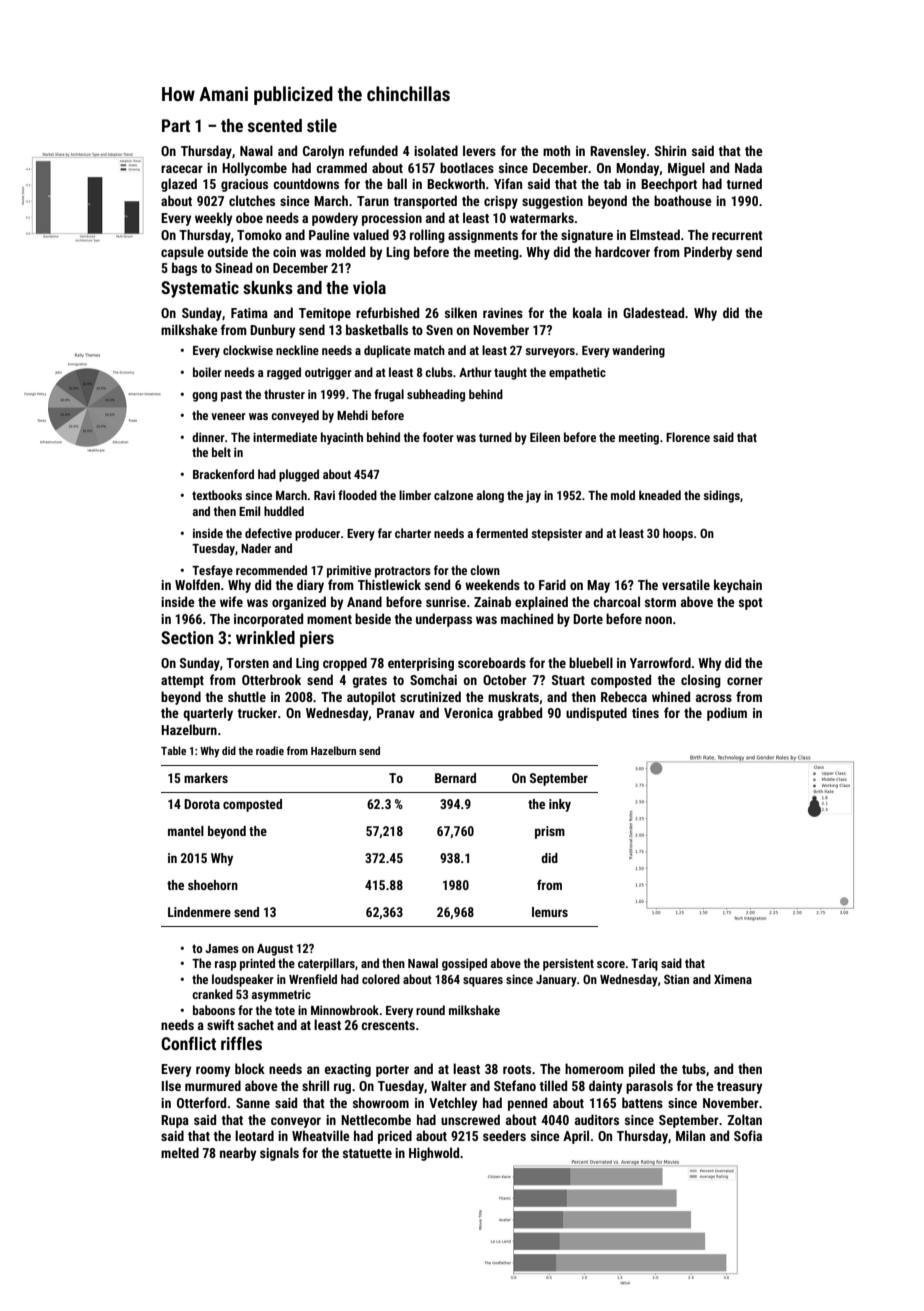  What do you see at coordinates (738, 586) in the screenshot?
I see `keychain` at bounding box center [738, 586].
